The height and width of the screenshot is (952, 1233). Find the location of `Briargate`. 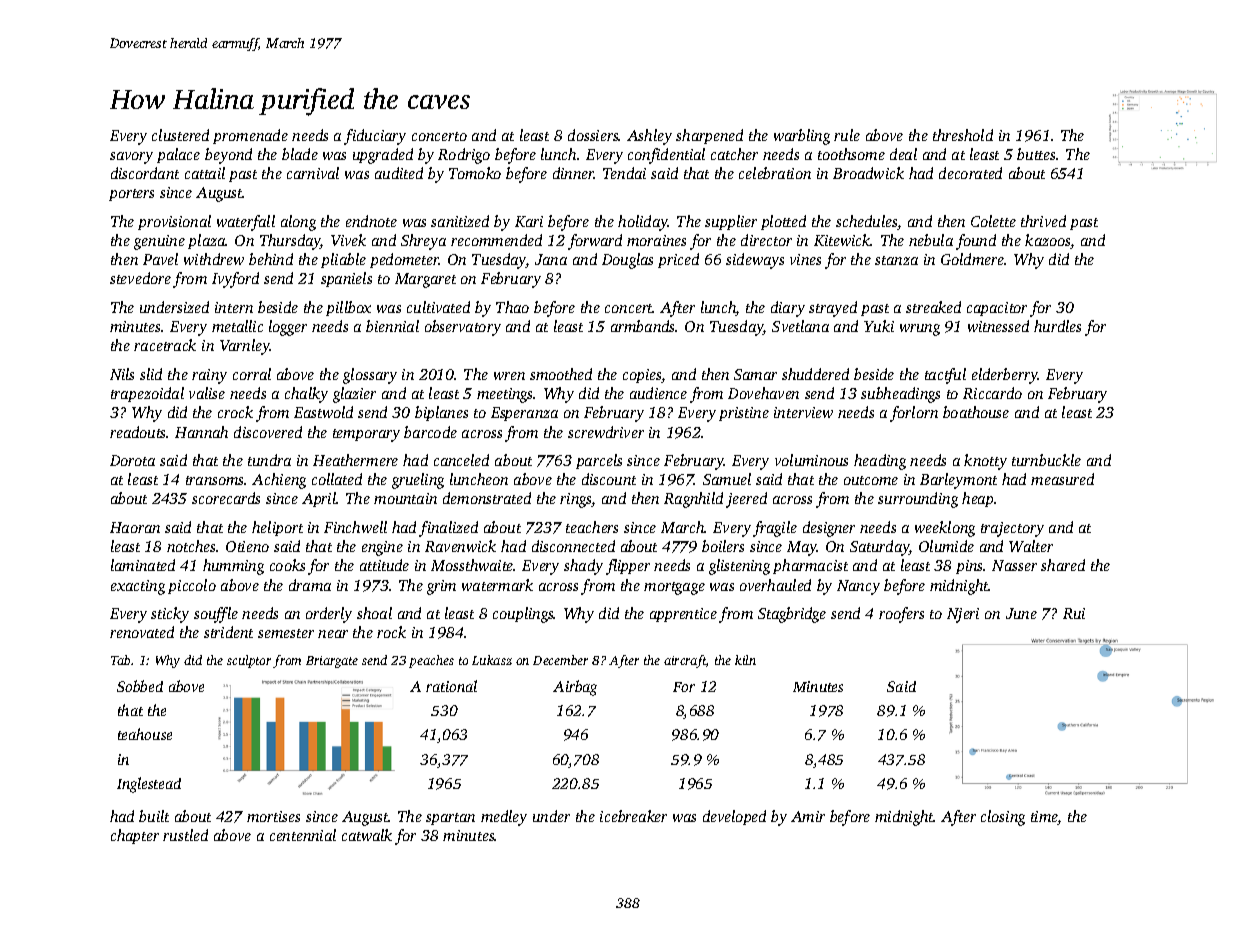

Briargate is located at coordinates (332, 662).
